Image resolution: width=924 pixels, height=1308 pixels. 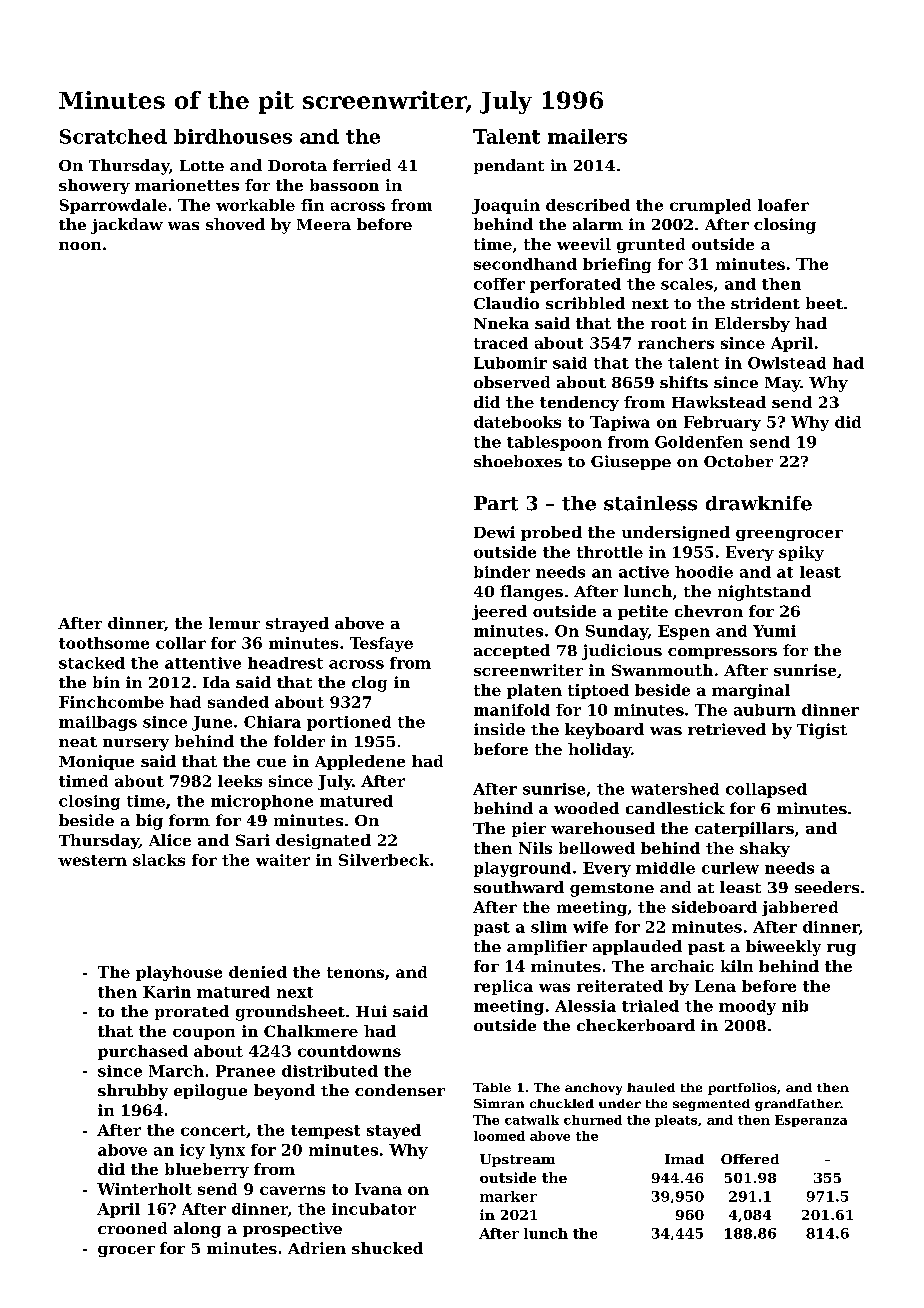 I want to click on Owlstead, so click(x=787, y=363).
